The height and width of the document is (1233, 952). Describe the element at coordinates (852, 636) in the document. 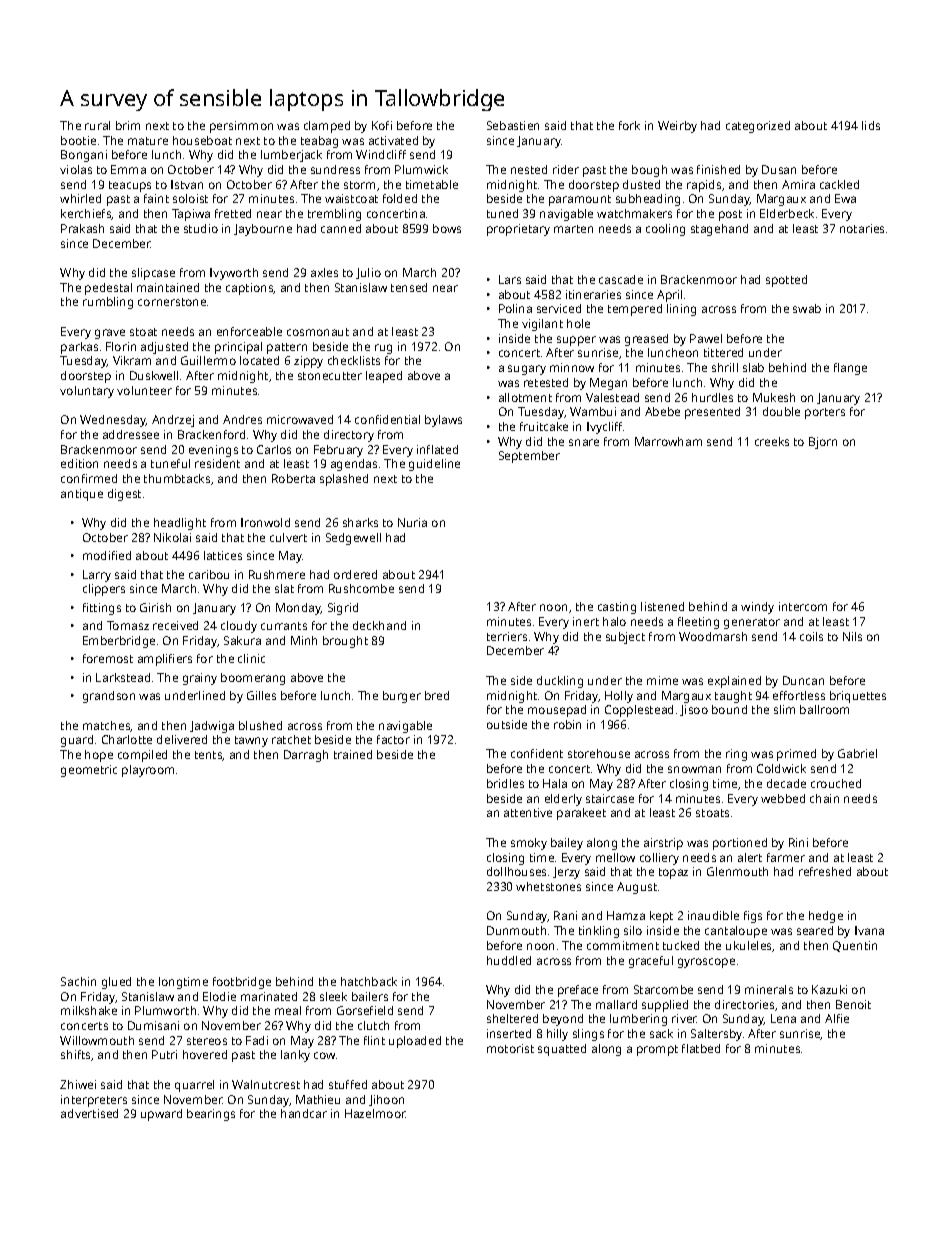

I see `Nils` at that location.
